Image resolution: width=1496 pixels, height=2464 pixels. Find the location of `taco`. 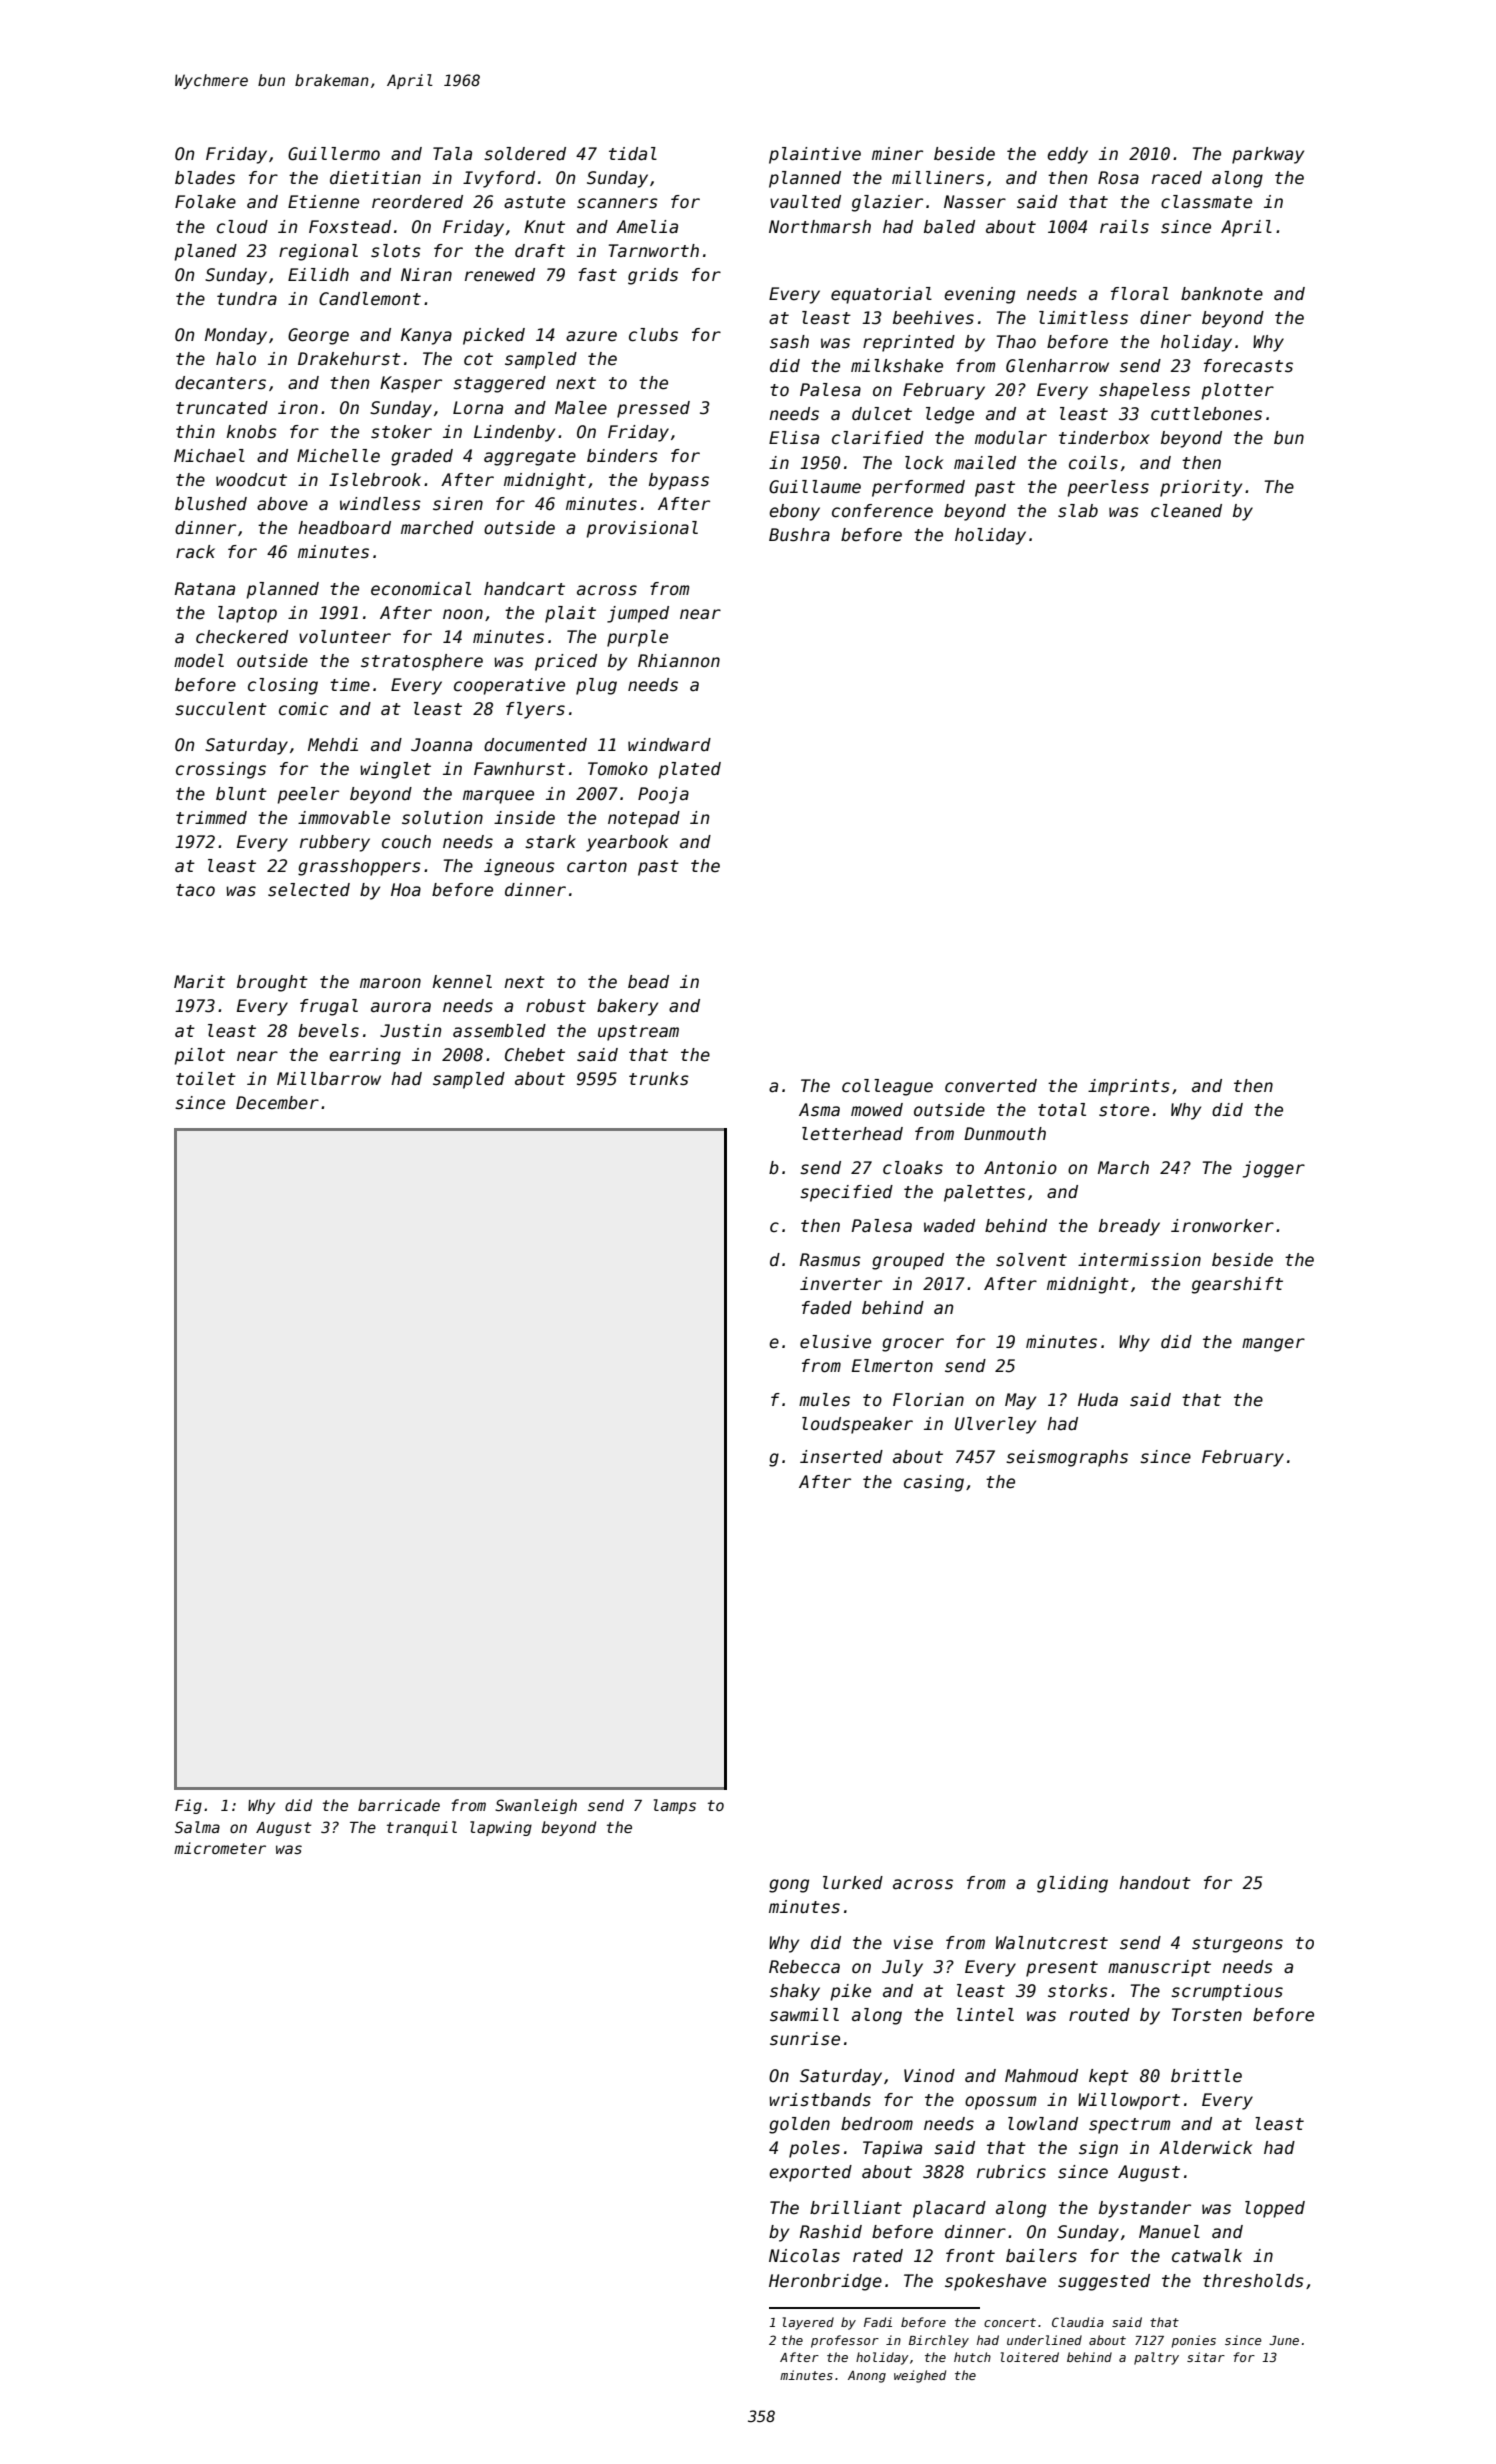

taco is located at coordinates (195, 890).
